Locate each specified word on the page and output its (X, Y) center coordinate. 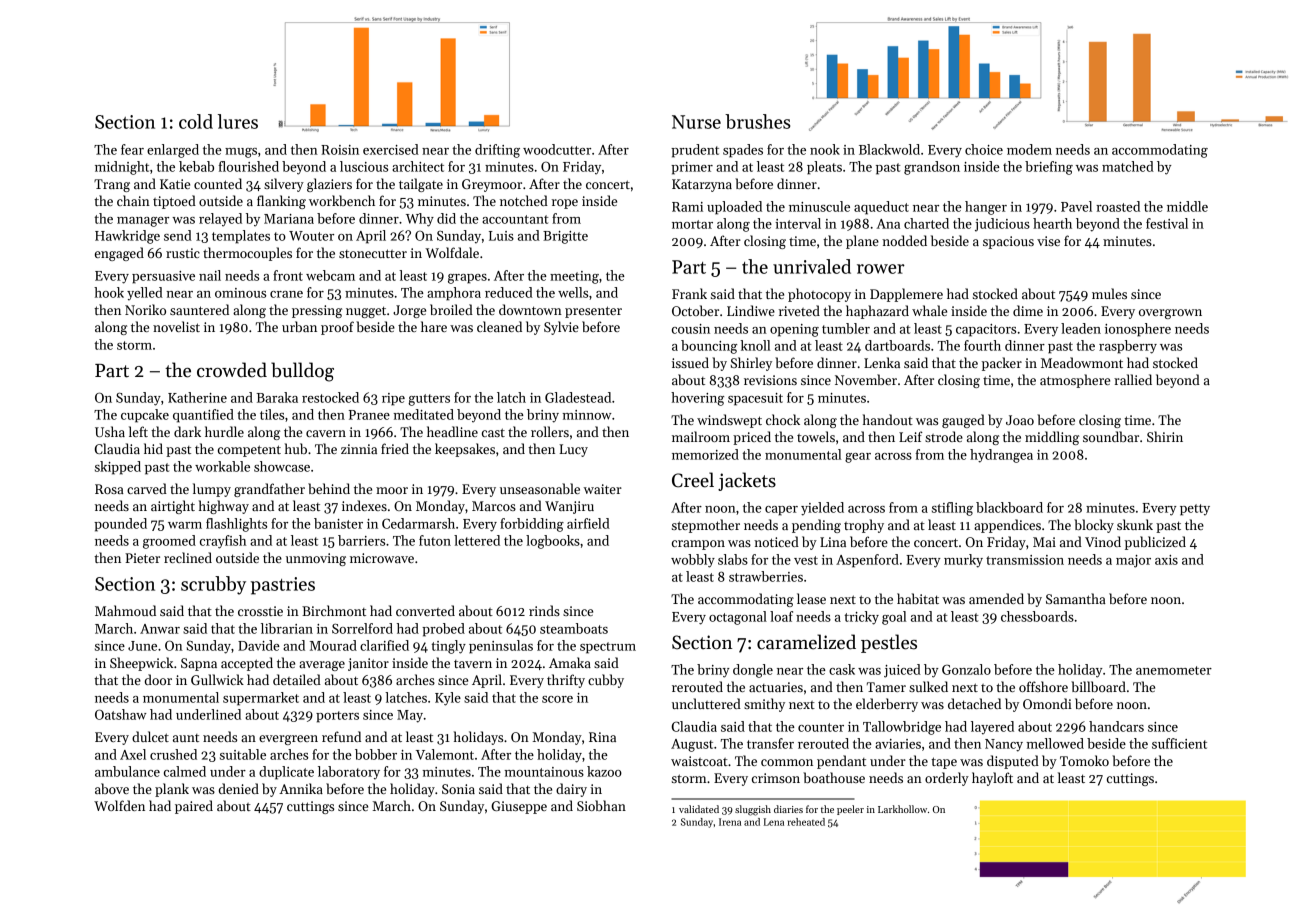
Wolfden (119, 805)
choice (984, 149)
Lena (774, 822)
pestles (889, 643)
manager (143, 222)
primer (692, 168)
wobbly (693, 561)
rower (881, 269)
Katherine (197, 397)
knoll (755, 345)
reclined (188, 557)
